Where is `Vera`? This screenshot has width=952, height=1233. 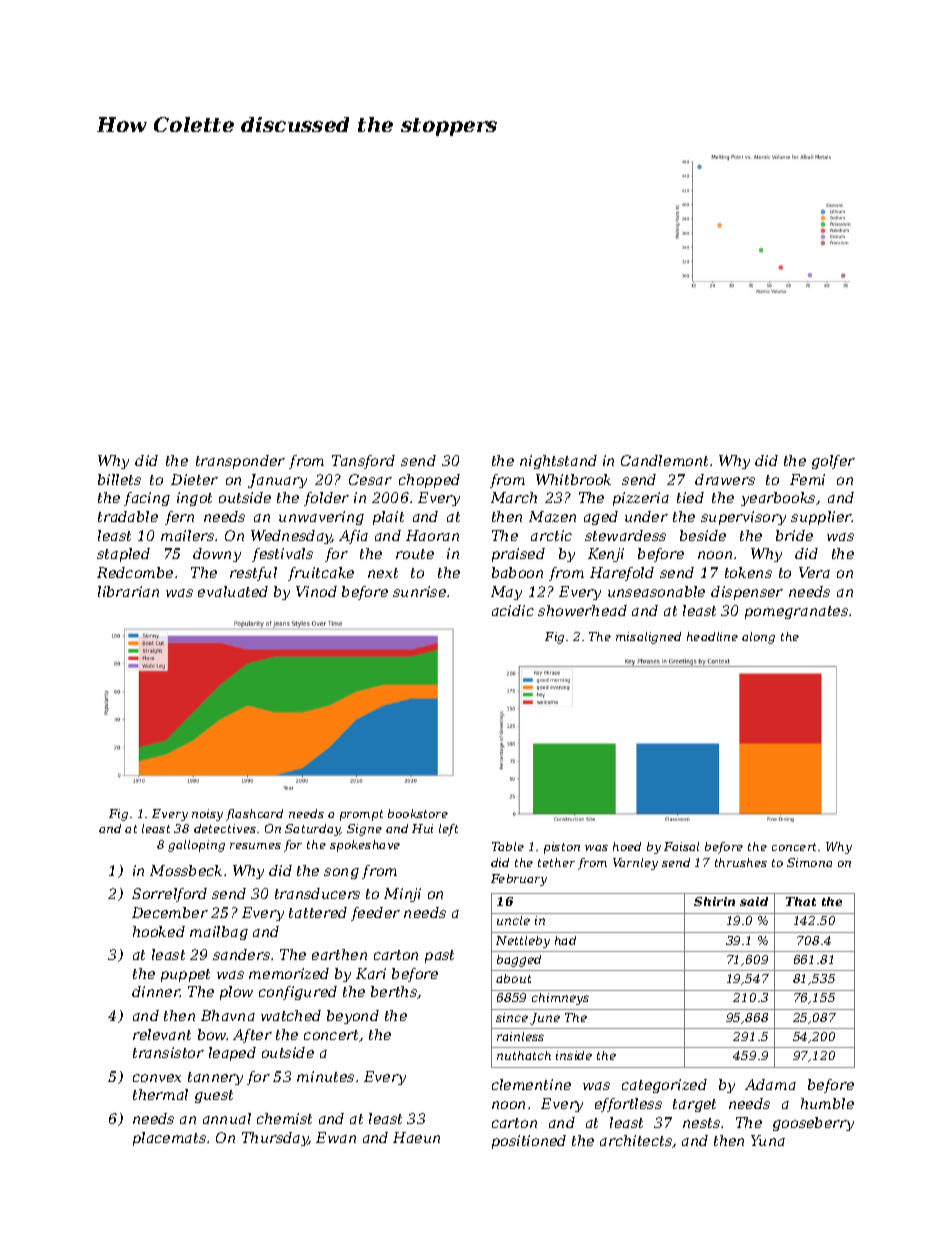
Vera is located at coordinates (814, 572).
